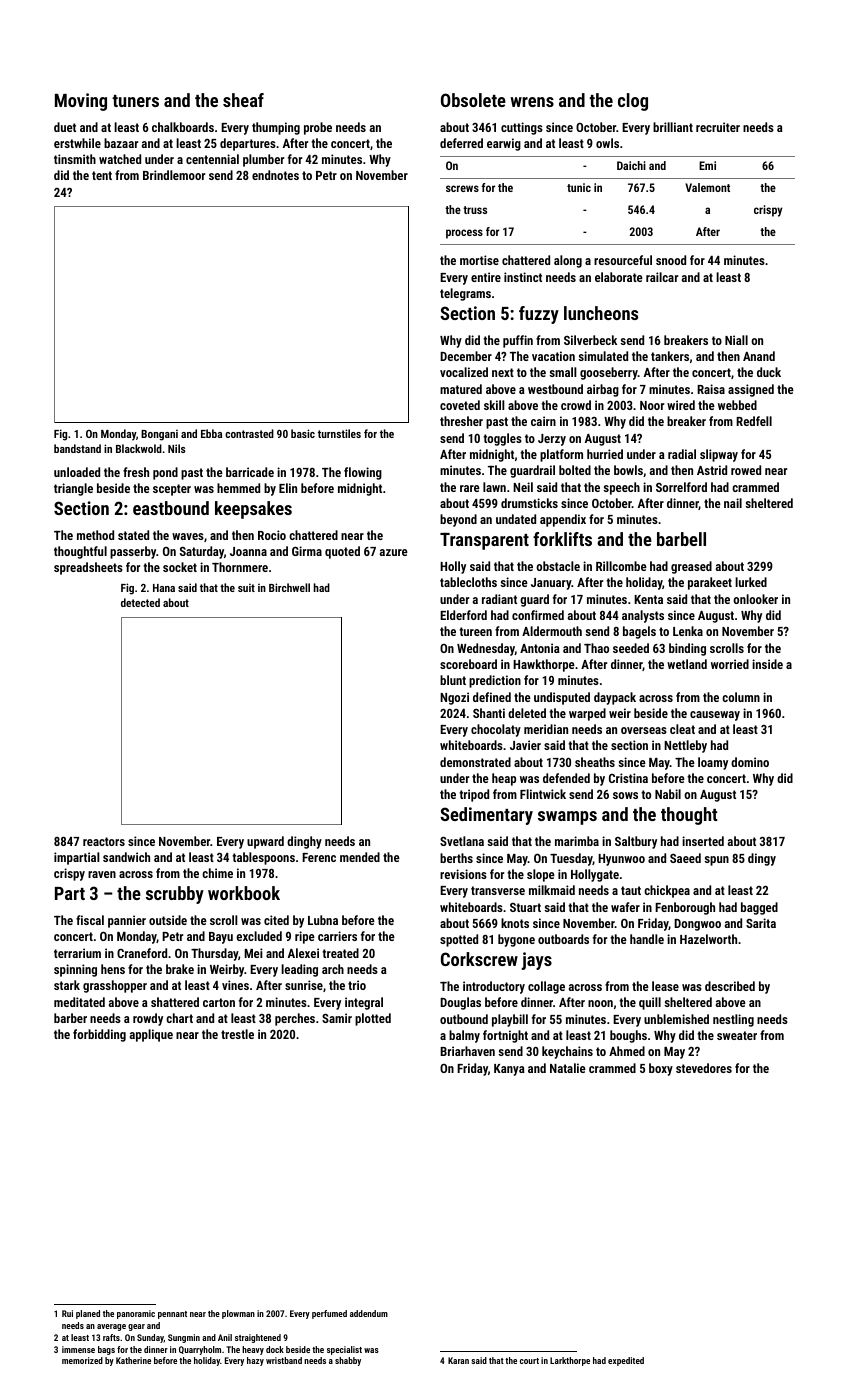  Describe the element at coordinates (718, 127) in the screenshot. I see `recruiter` at that location.
